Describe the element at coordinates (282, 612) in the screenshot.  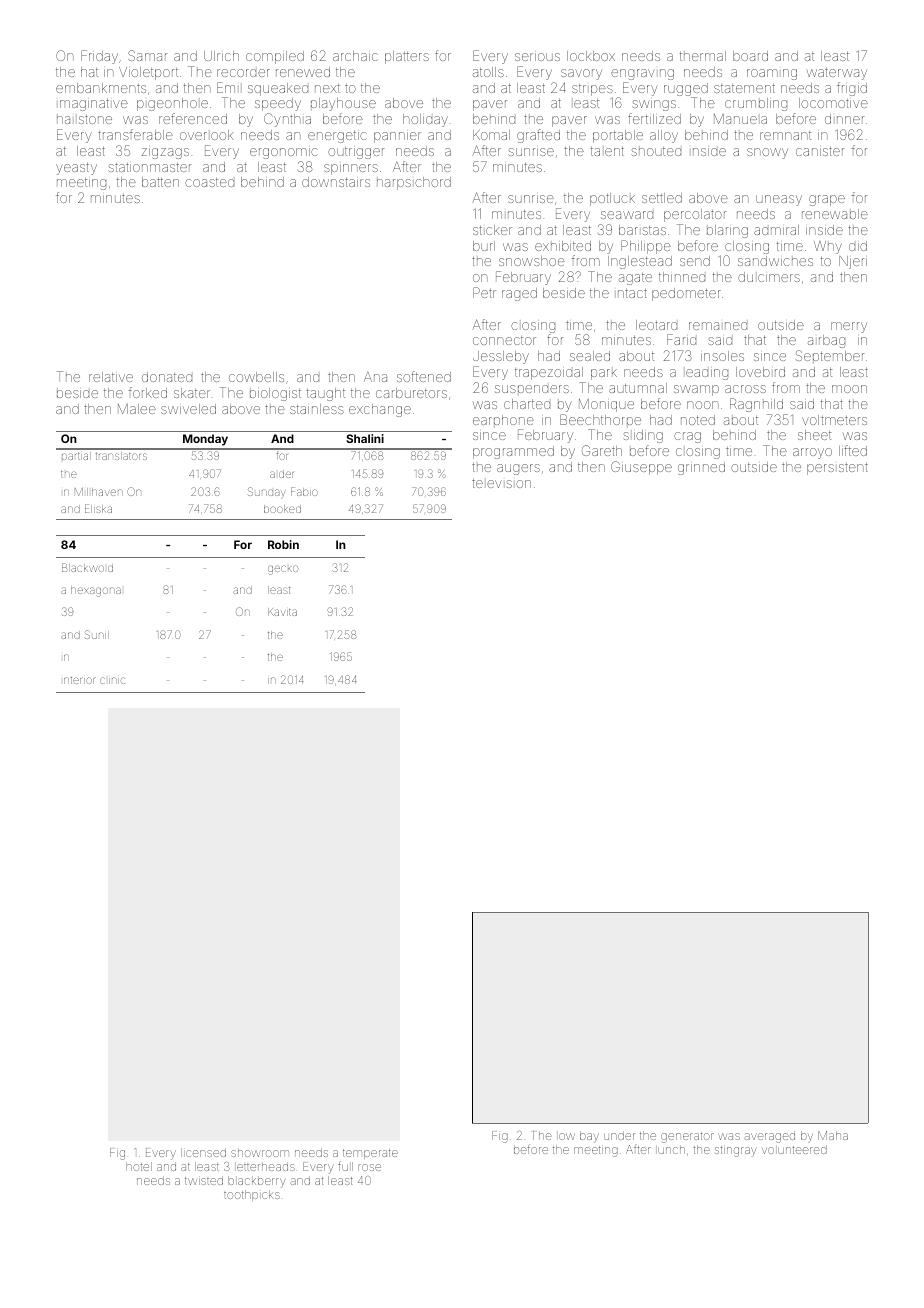
I see `Kavita` at that location.
